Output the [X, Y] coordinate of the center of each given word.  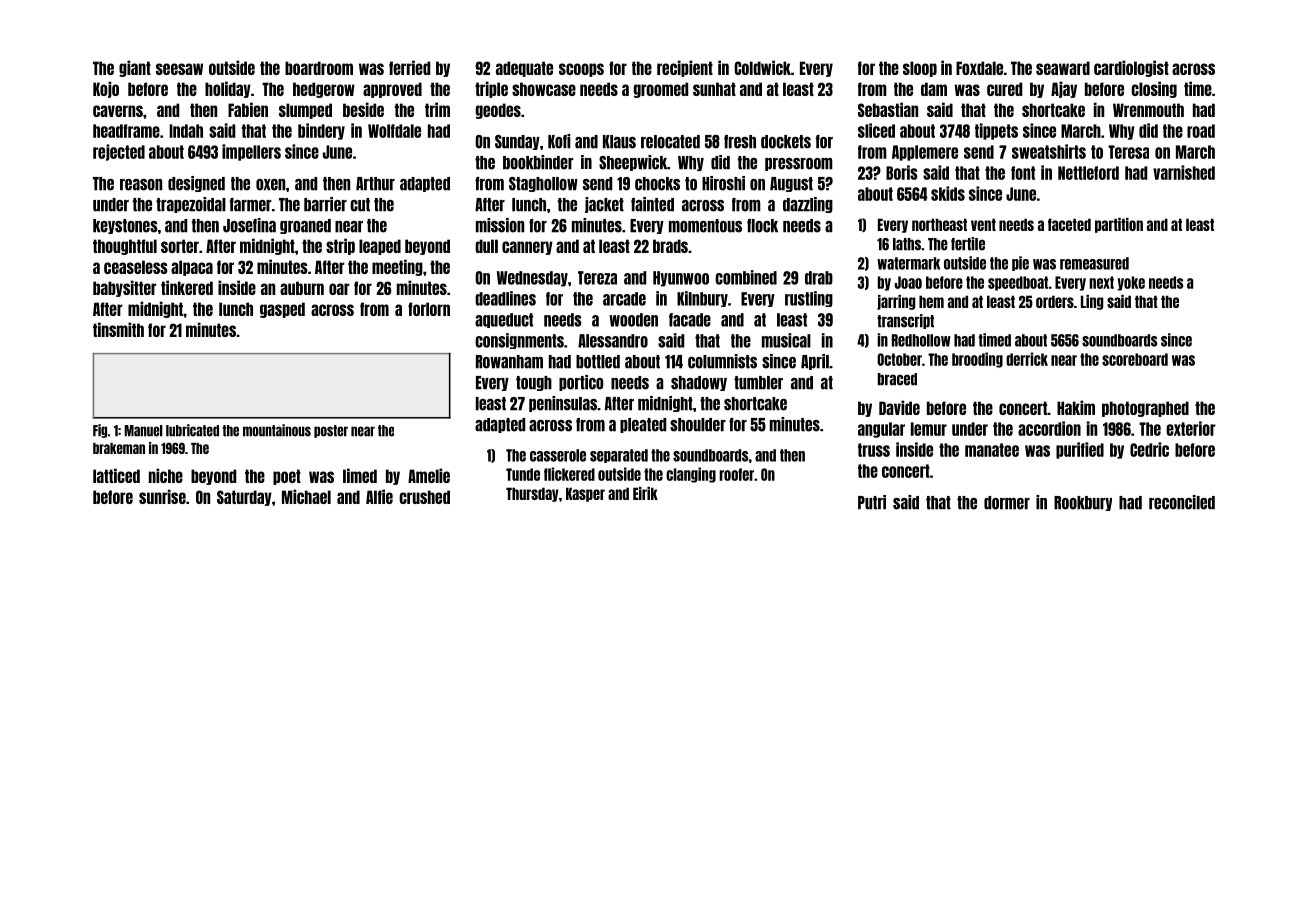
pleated [643, 425]
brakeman [119, 448]
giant [135, 68]
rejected [119, 152]
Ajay [1064, 89]
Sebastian [888, 109]
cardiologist [1131, 68]
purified [1080, 450]
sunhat [714, 89]
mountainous [277, 430]
